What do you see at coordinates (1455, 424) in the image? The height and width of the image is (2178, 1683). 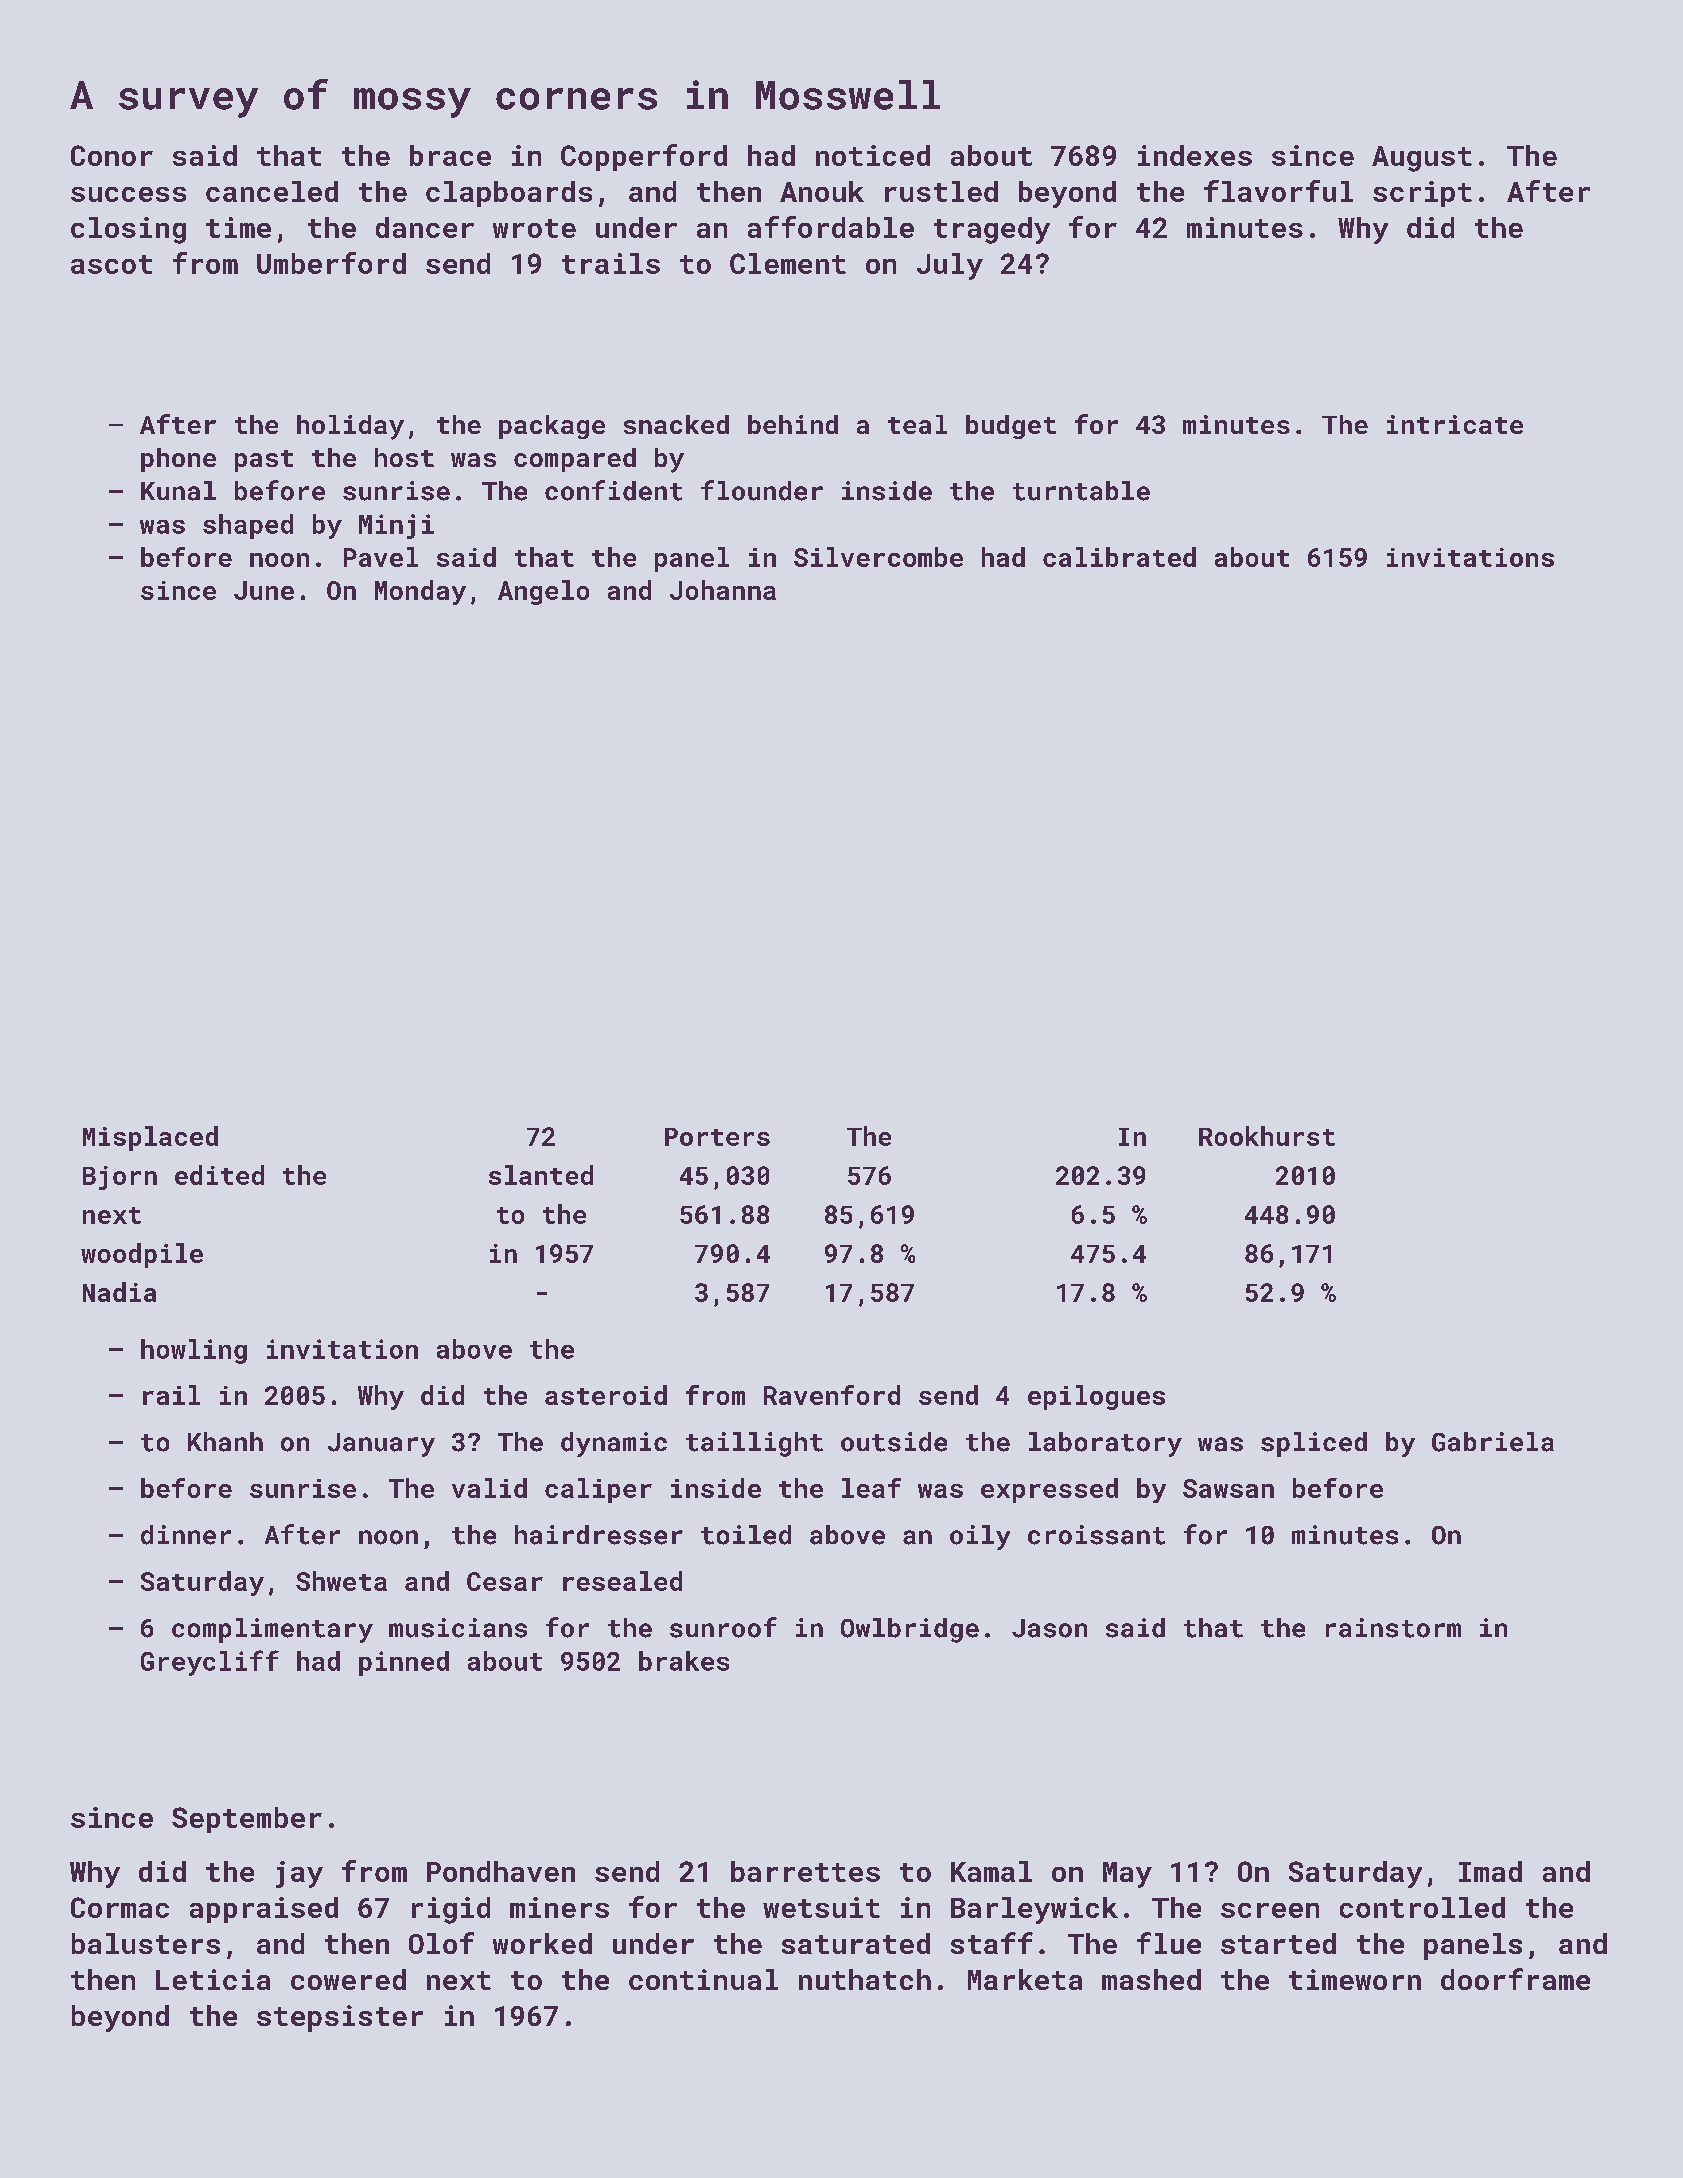 I see `intricate` at bounding box center [1455, 424].
